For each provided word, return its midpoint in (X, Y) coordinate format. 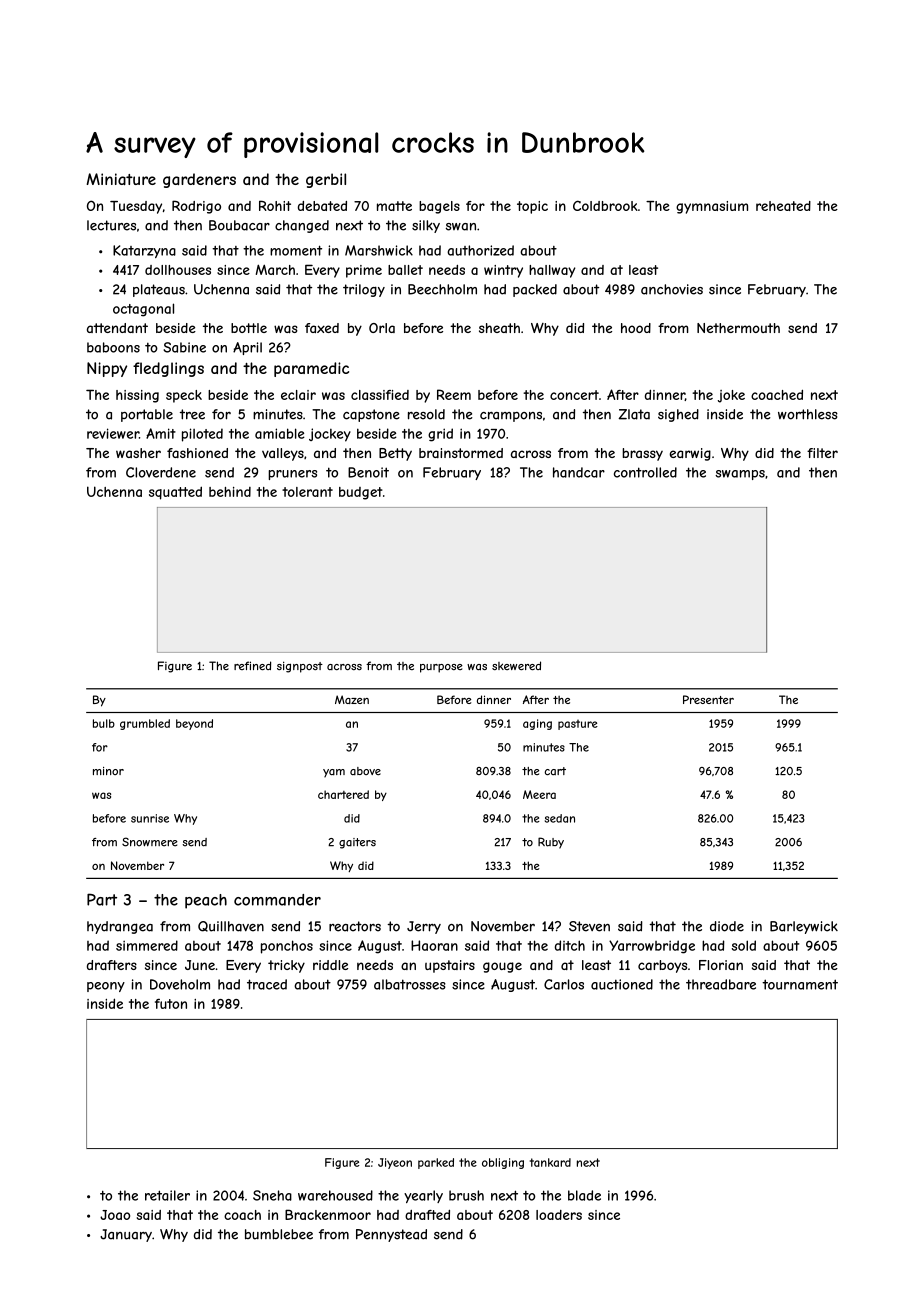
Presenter (708, 699)
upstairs (450, 966)
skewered (516, 665)
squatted (175, 493)
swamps (740, 475)
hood (636, 328)
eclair (298, 395)
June (200, 965)
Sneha (272, 1195)
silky (426, 226)
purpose (441, 668)
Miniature (121, 179)
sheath (499, 328)
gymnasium (712, 207)
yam (334, 773)
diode (727, 926)
